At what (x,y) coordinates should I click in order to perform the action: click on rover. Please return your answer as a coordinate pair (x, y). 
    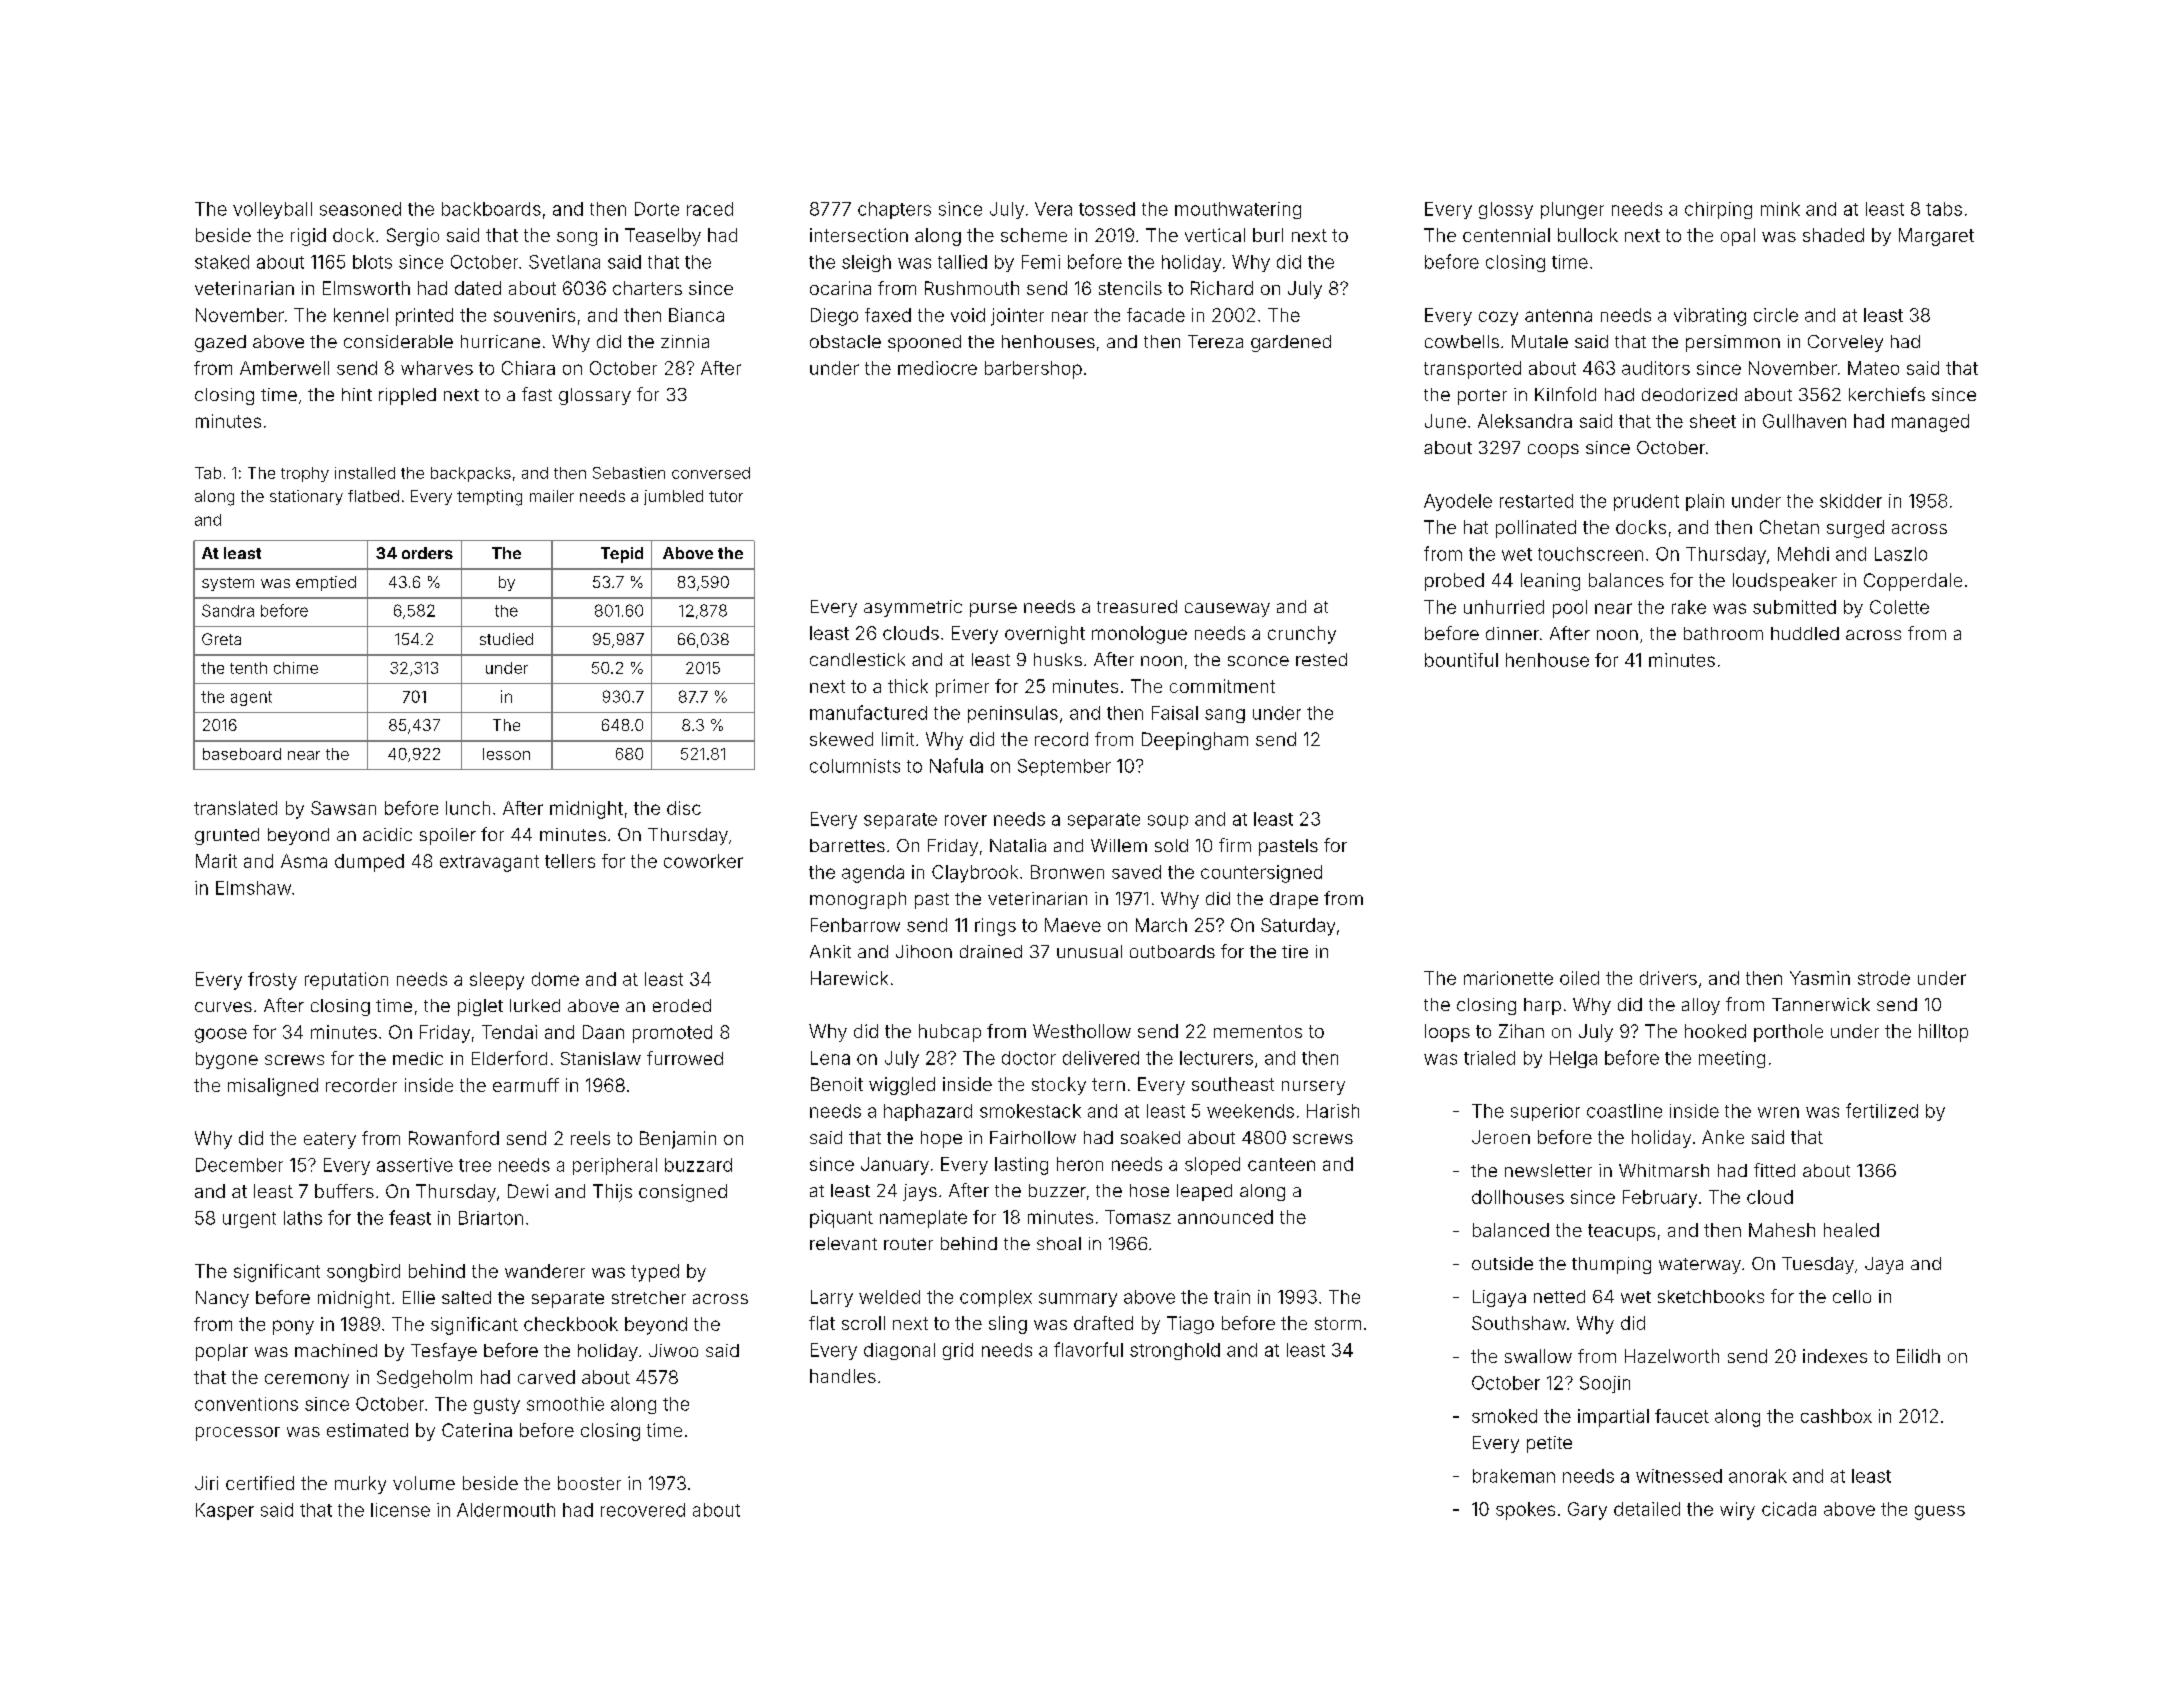
    Looking at the image, I should click on (966, 820).
